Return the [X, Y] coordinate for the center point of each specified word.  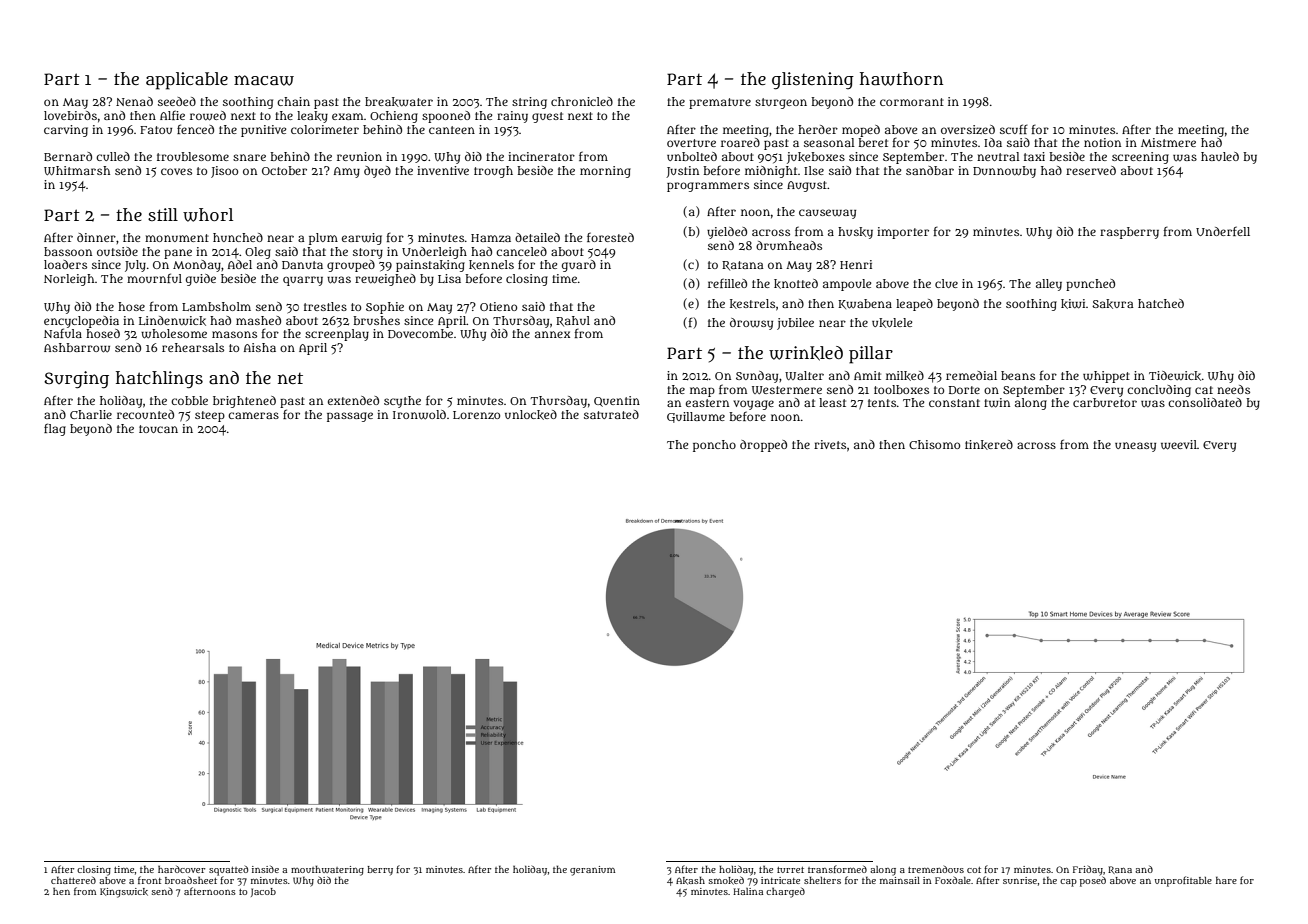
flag [55, 429]
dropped [763, 446]
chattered [73, 880]
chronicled [582, 101]
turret [790, 870]
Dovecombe [420, 333]
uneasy [1135, 447]
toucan [158, 429]
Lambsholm [216, 306]
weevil [1179, 445]
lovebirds [70, 115]
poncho [714, 446]
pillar [871, 355]
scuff [1014, 129]
